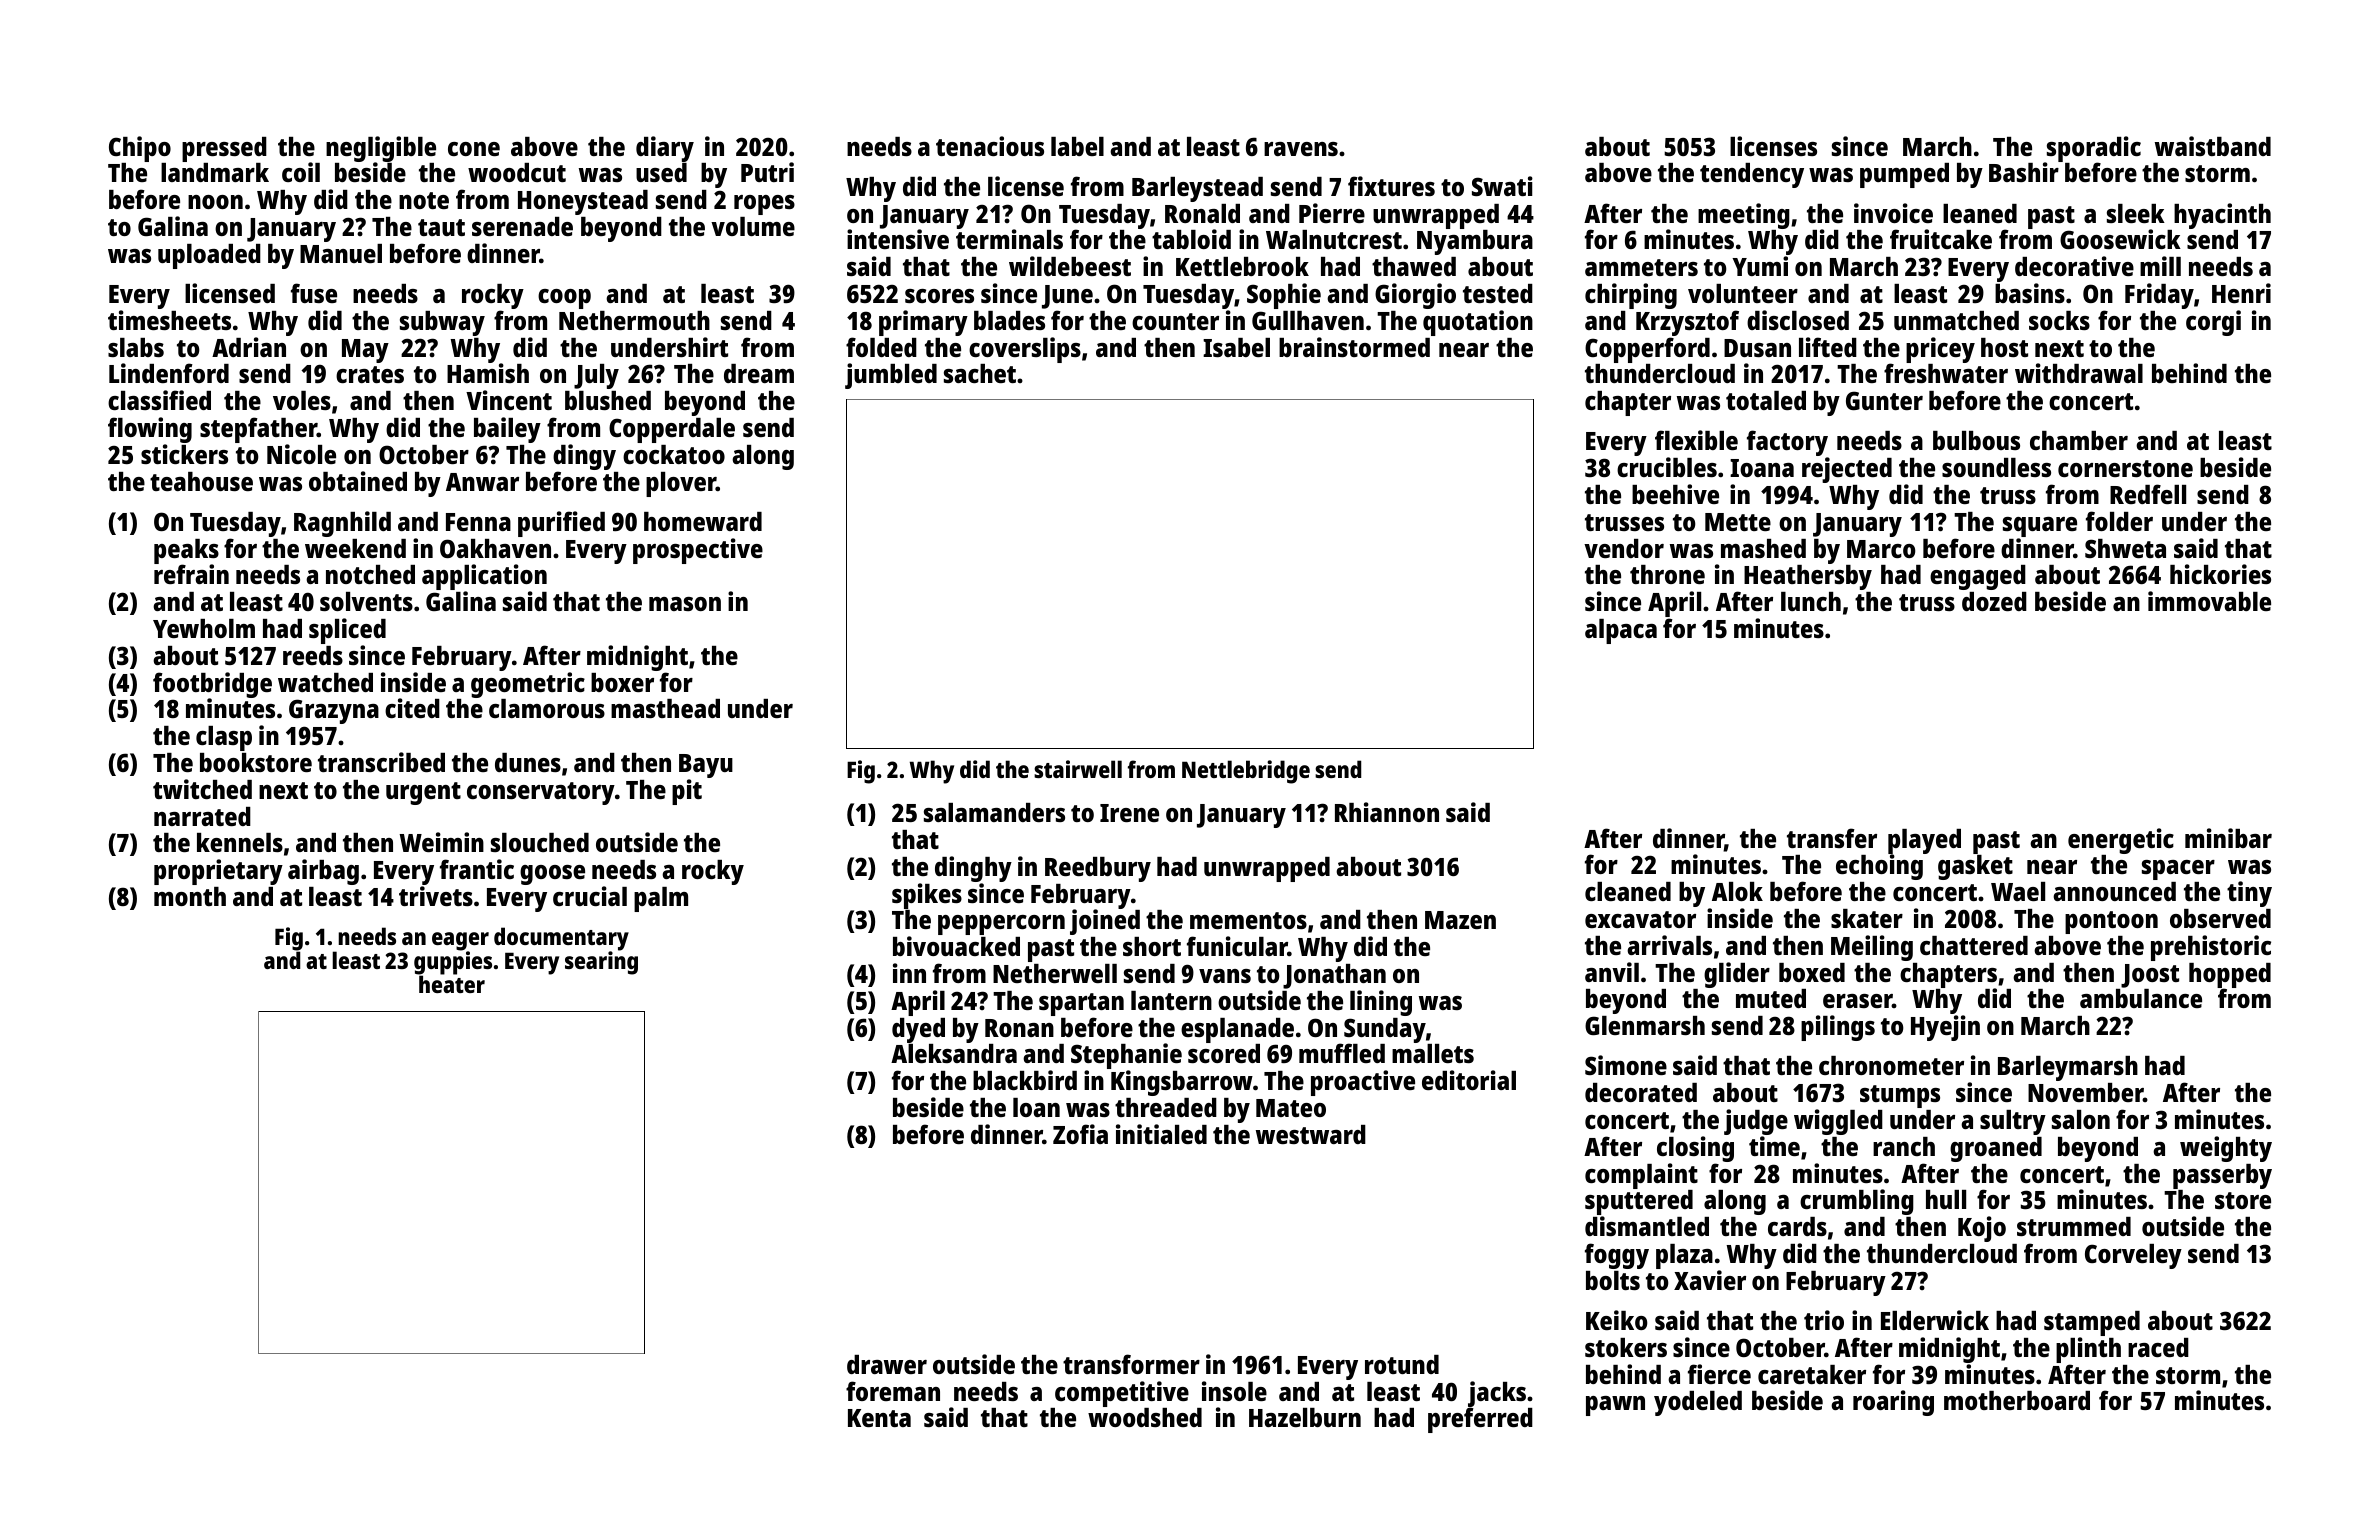  What do you see at coordinates (661, 899) in the image?
I see `palm` at bounding box center [661, 899].
